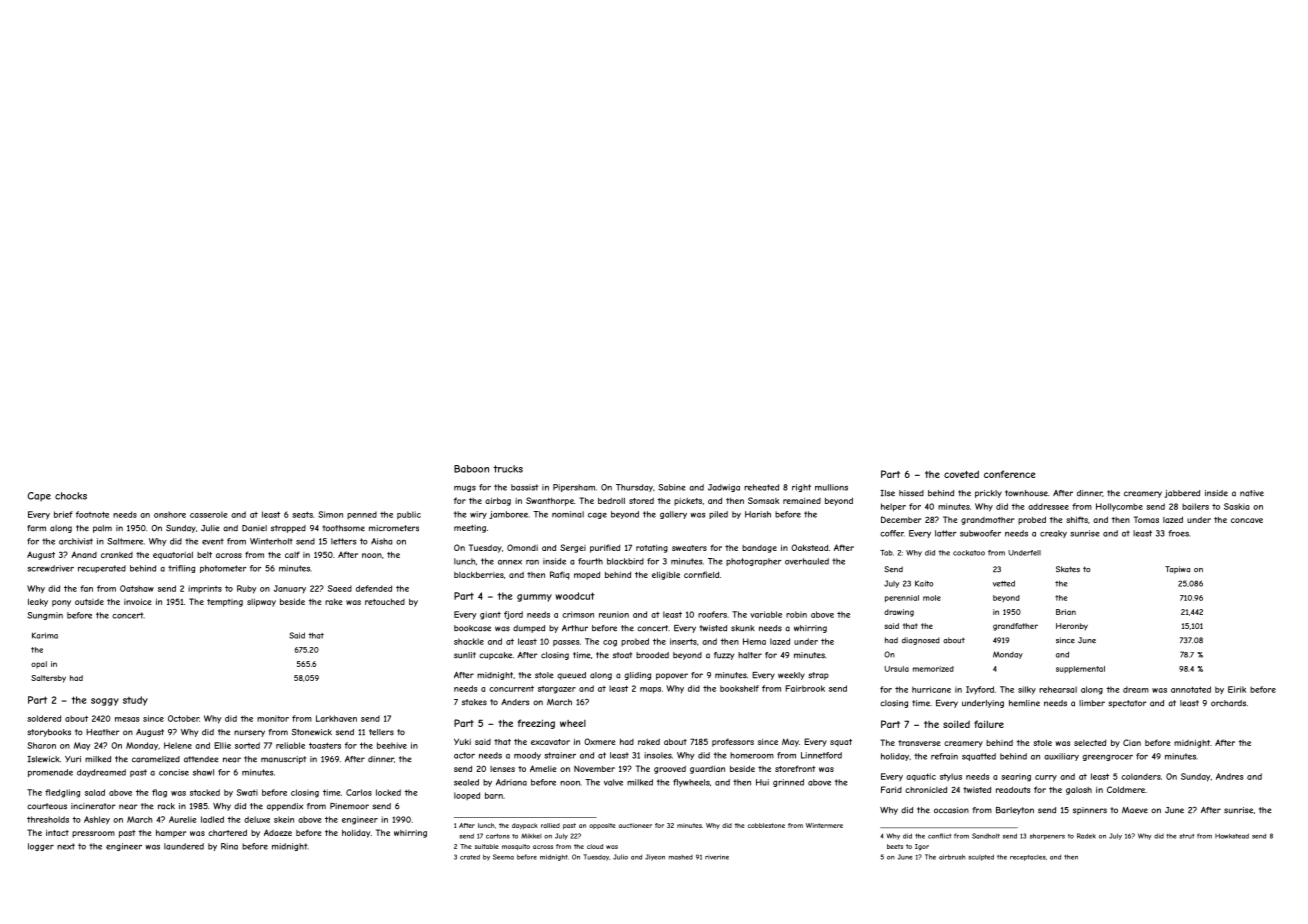 This screenshot has width=1308, height=924. I want to click on receptacles, so click(1028, 858).
